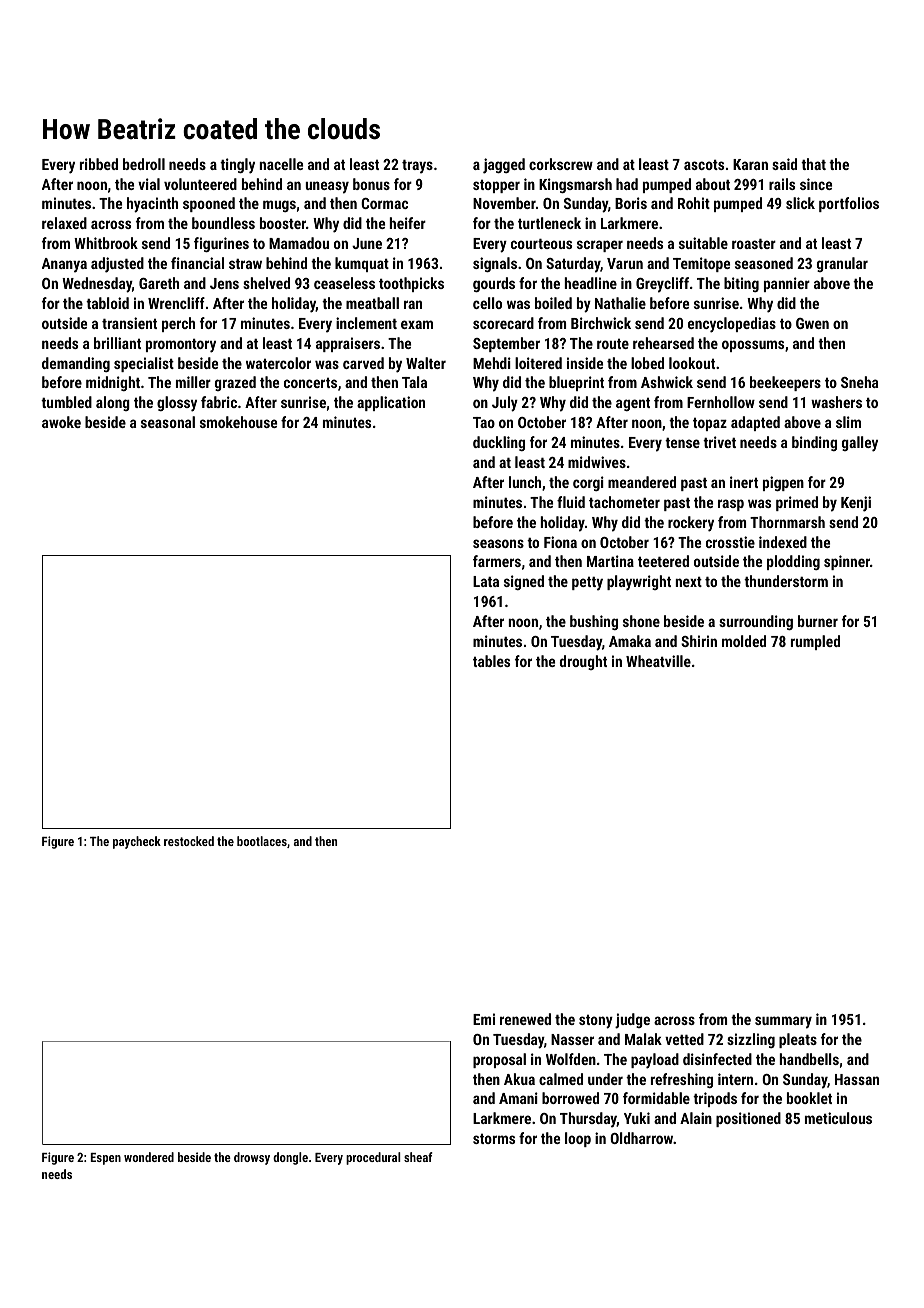  What do you see at coordinates (281, 164) in the page?
I see `nacelle` at bounding box center [281, 164].
